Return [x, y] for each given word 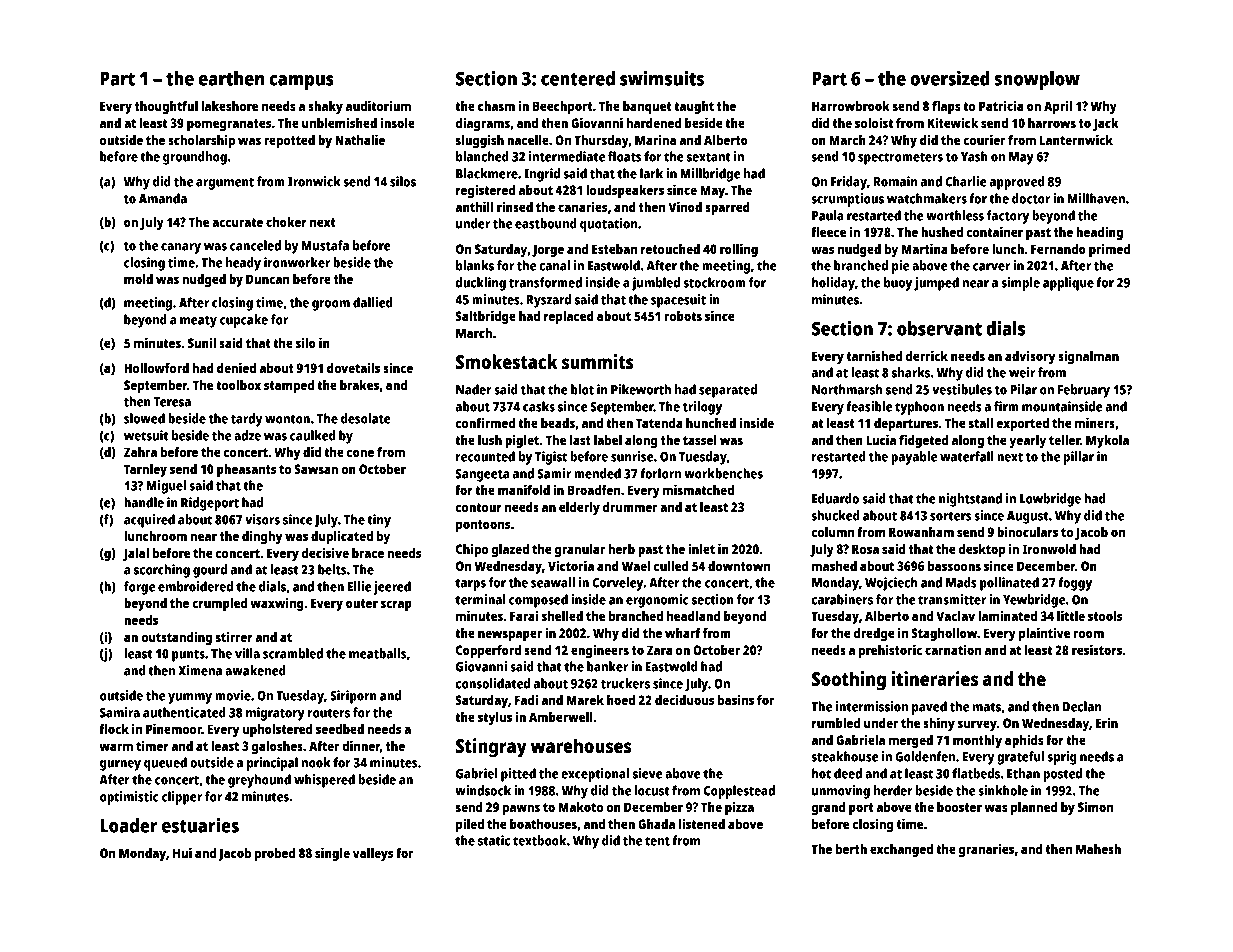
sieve [647, 773]
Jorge [548, 250]
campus [301, 82]
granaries [986, 850]
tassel [700, 440]
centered [578, 78]
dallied [372, 302]
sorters [950, 516]
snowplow [1037, 80]
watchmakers [927, 198]
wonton [287, 419]
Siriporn [353, 697]
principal [272, 764]
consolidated [493, 683]
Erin [1107, 722]
